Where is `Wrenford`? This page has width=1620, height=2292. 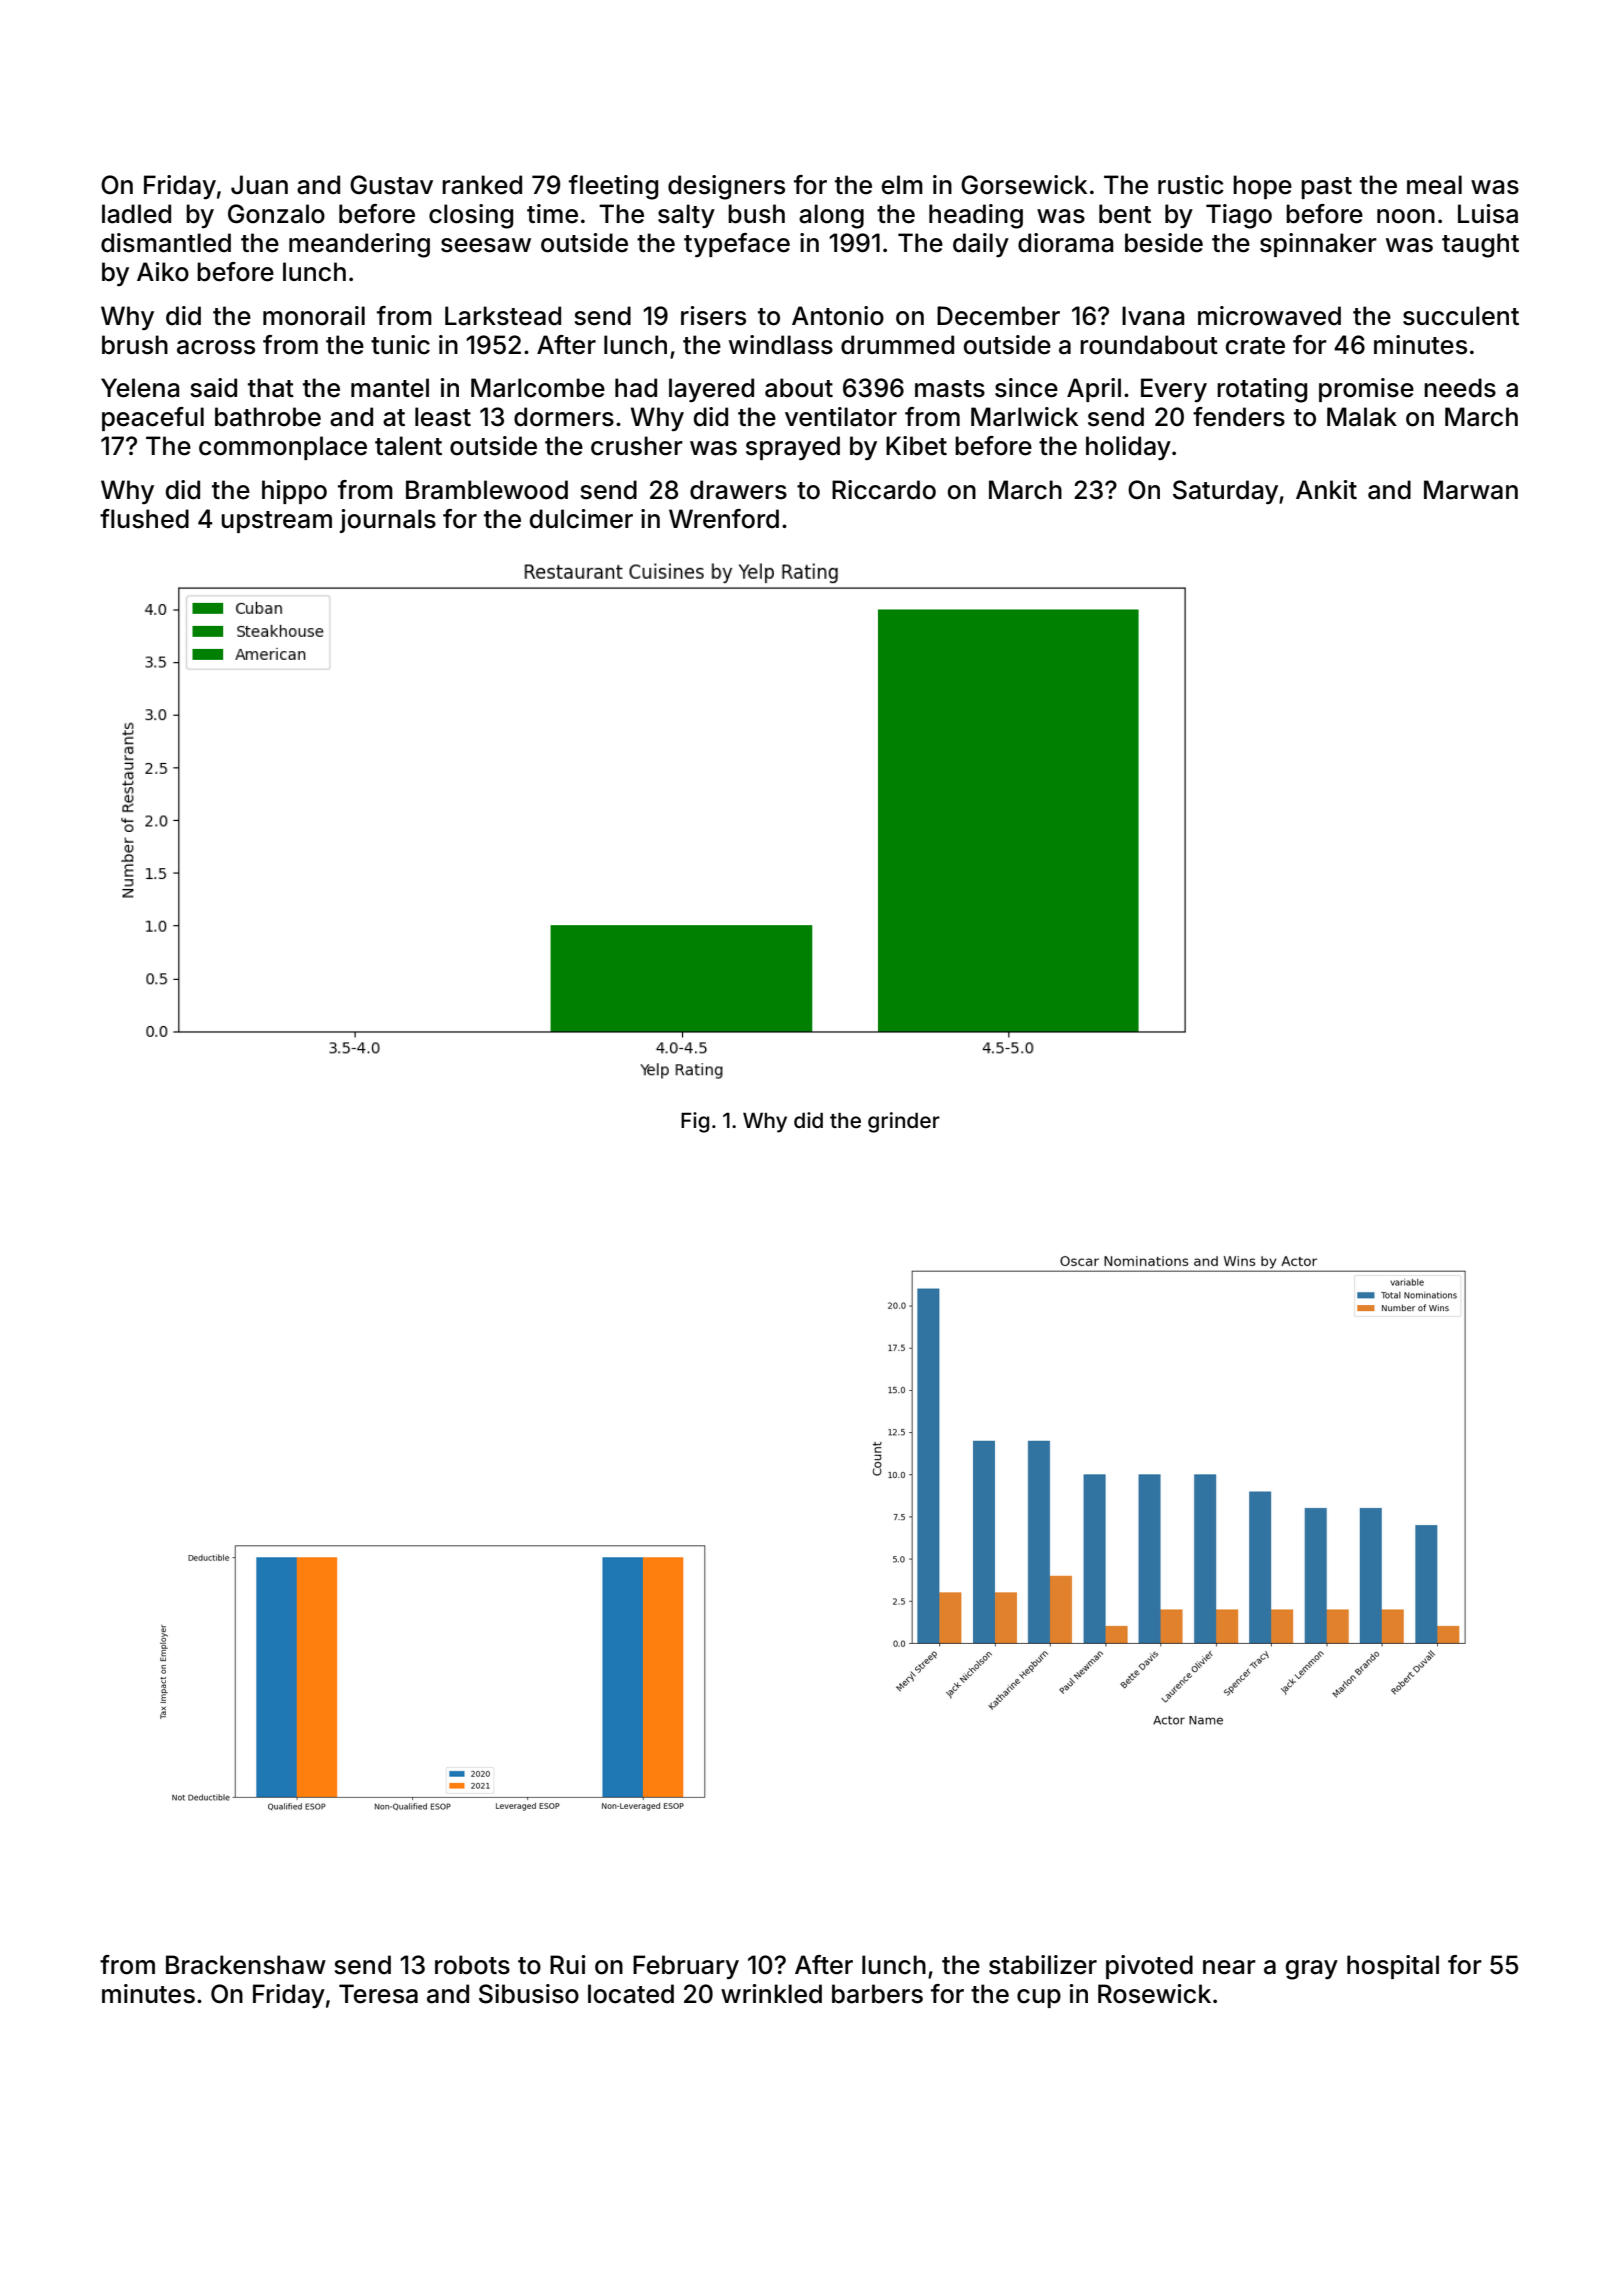
Wrenford is located at coordinates (724, 519).
